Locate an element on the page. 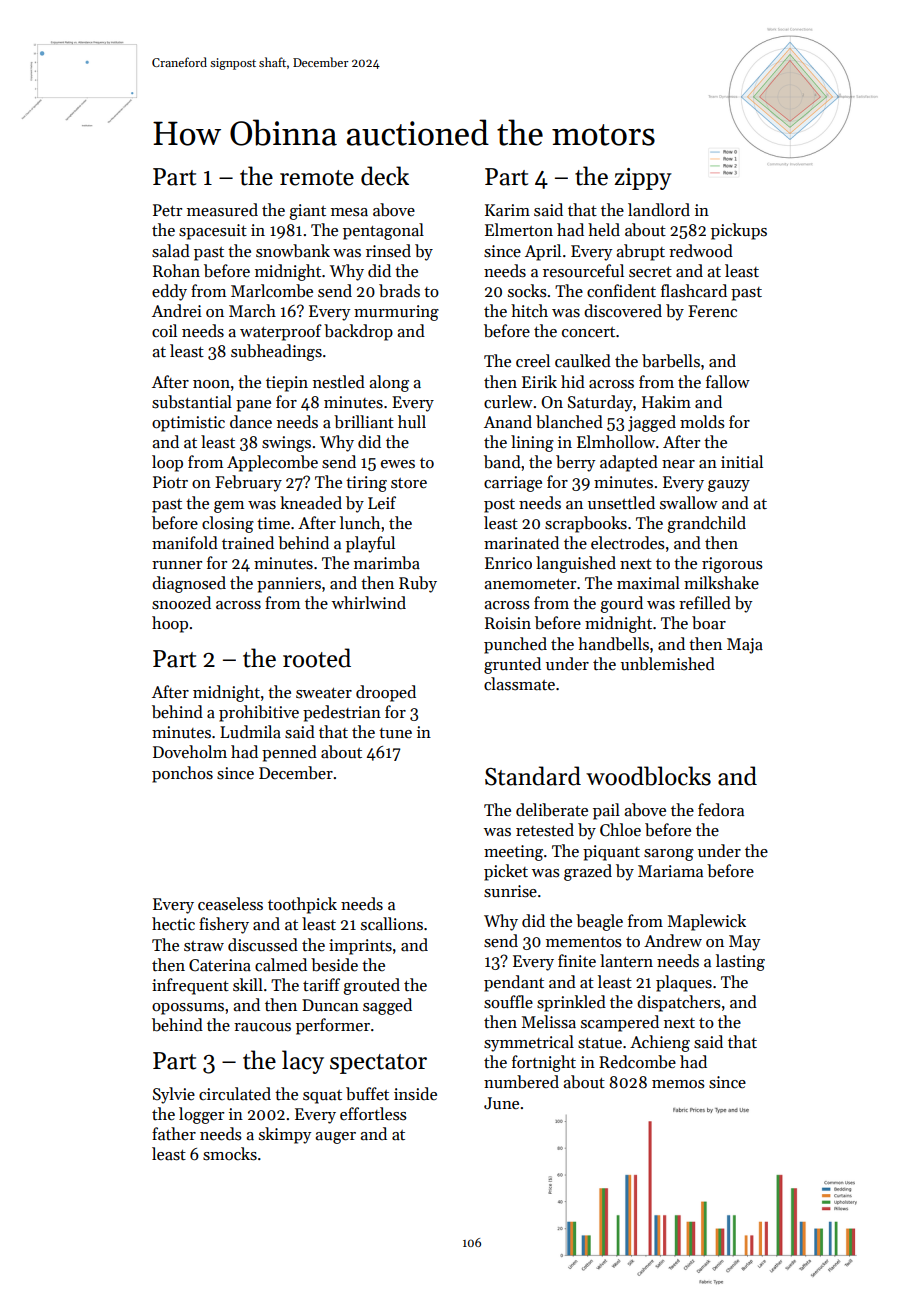 Image resolution: width=924 pixels, height=1311 pixels. zippy is located at coordinates (643, 179).
